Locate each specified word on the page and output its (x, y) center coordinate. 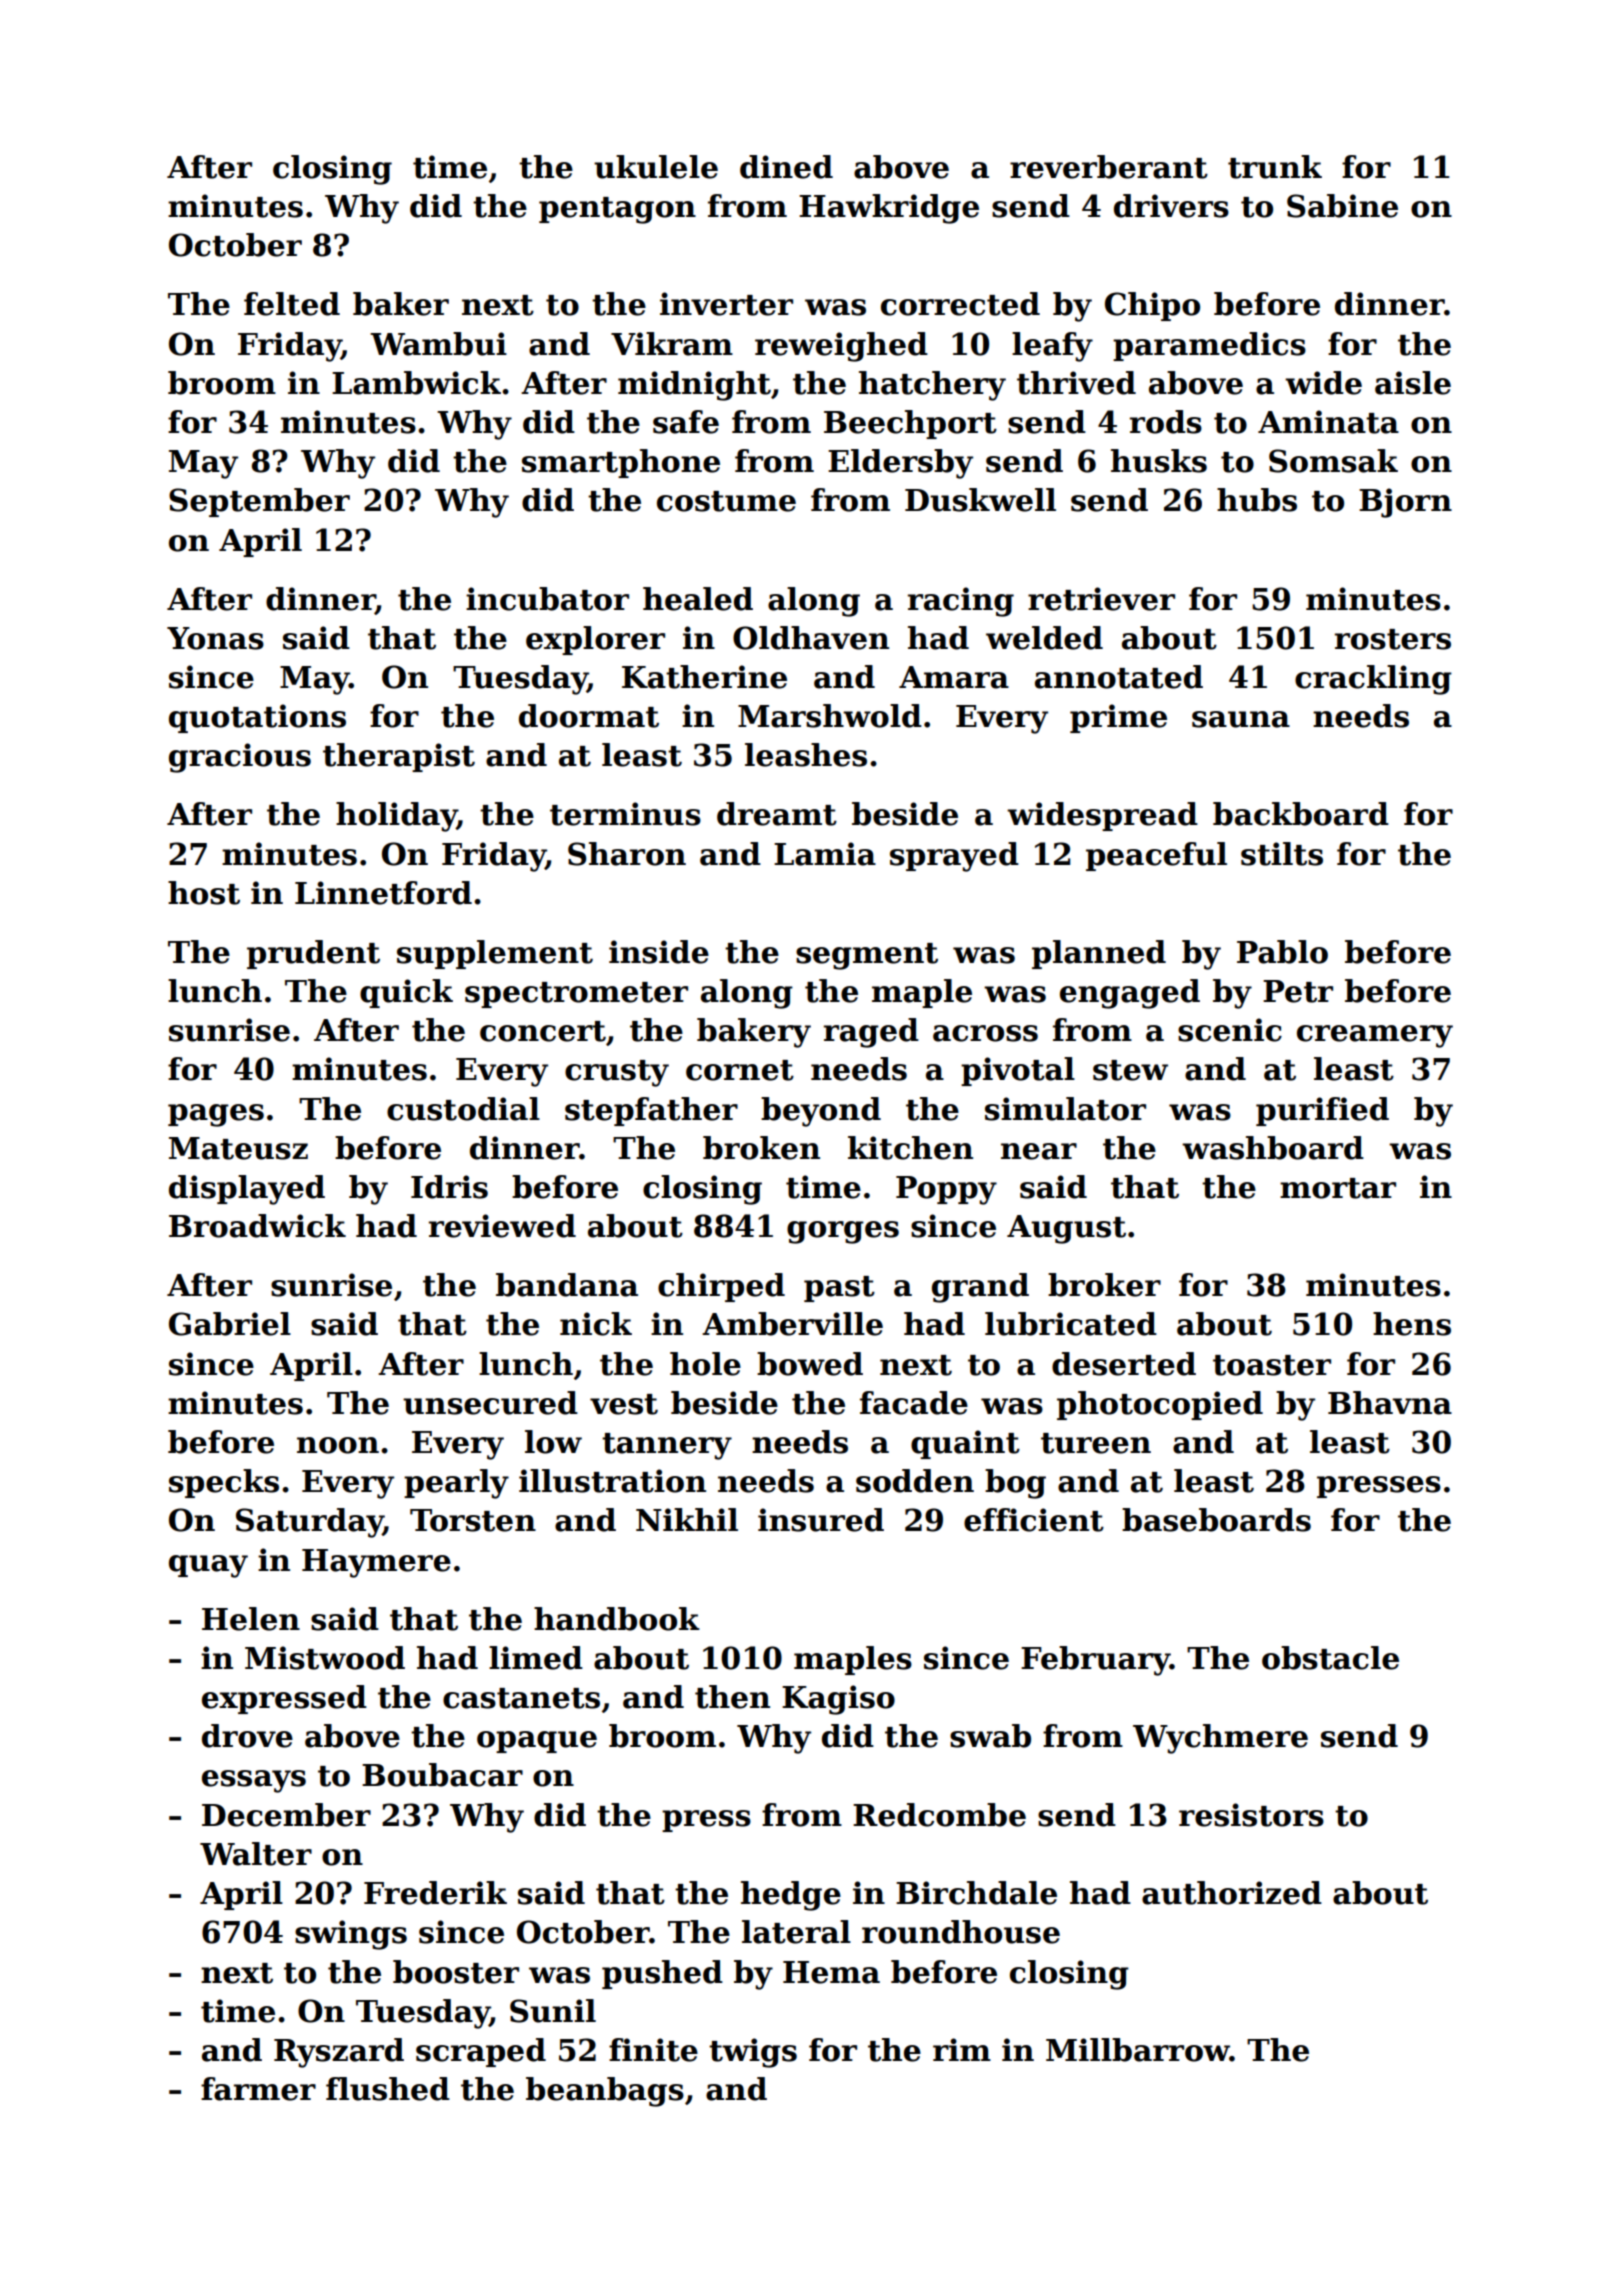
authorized (1232, 1893)
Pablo (1282, 952)
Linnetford (383, 893)
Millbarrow (1138, 2050)
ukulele (656, 167)
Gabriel (230, 1324)
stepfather (651, 1111)
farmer (258, 2089)
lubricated (1071, 1324)
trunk (1275, 167)
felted (292, 304)
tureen (1096, 1443)
